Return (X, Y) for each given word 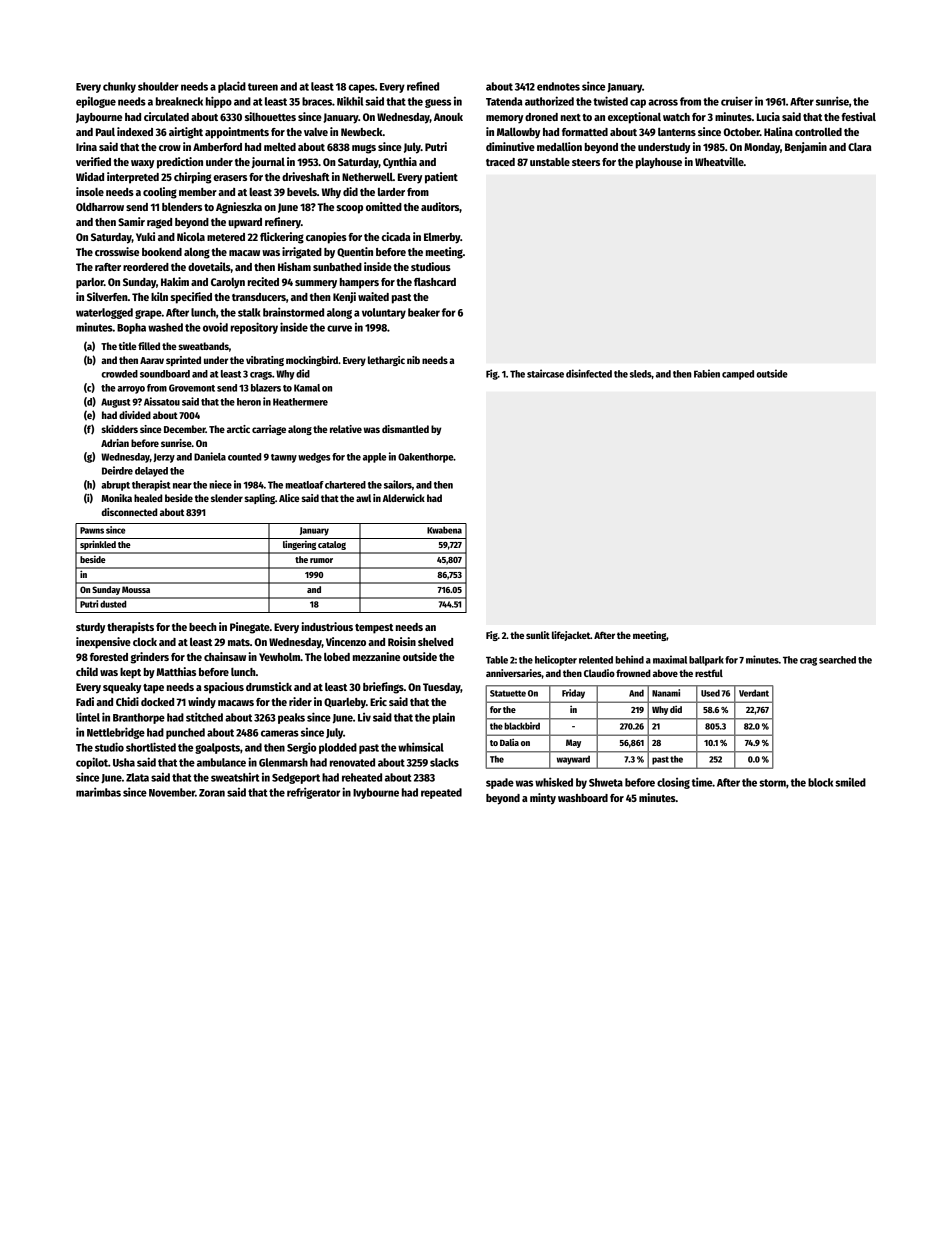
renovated (352, 762)
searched (837, 660)
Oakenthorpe (425, 458)
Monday (762, 148)
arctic (238, 429)
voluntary (384, 313)
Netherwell (367, 177)
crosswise (117, 251)
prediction (180, 163)
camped (738, 375)
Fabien (707, 373)
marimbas (98, 792)
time (702, 782)
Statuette (508, 693)
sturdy (90, 628)
